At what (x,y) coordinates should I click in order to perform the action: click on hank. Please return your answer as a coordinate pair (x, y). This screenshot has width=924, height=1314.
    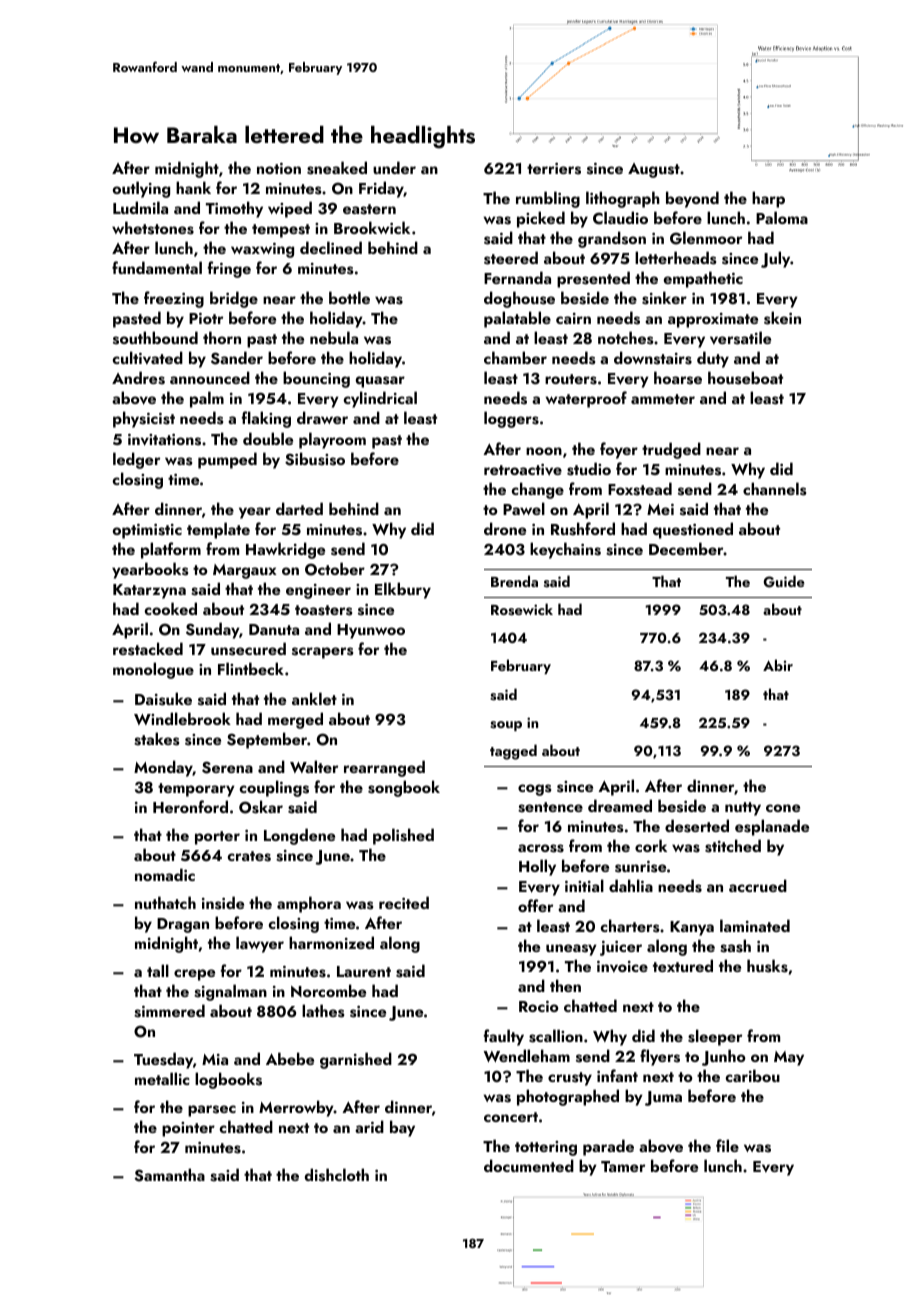
    Looking at the image, I should click on (193, 187).
